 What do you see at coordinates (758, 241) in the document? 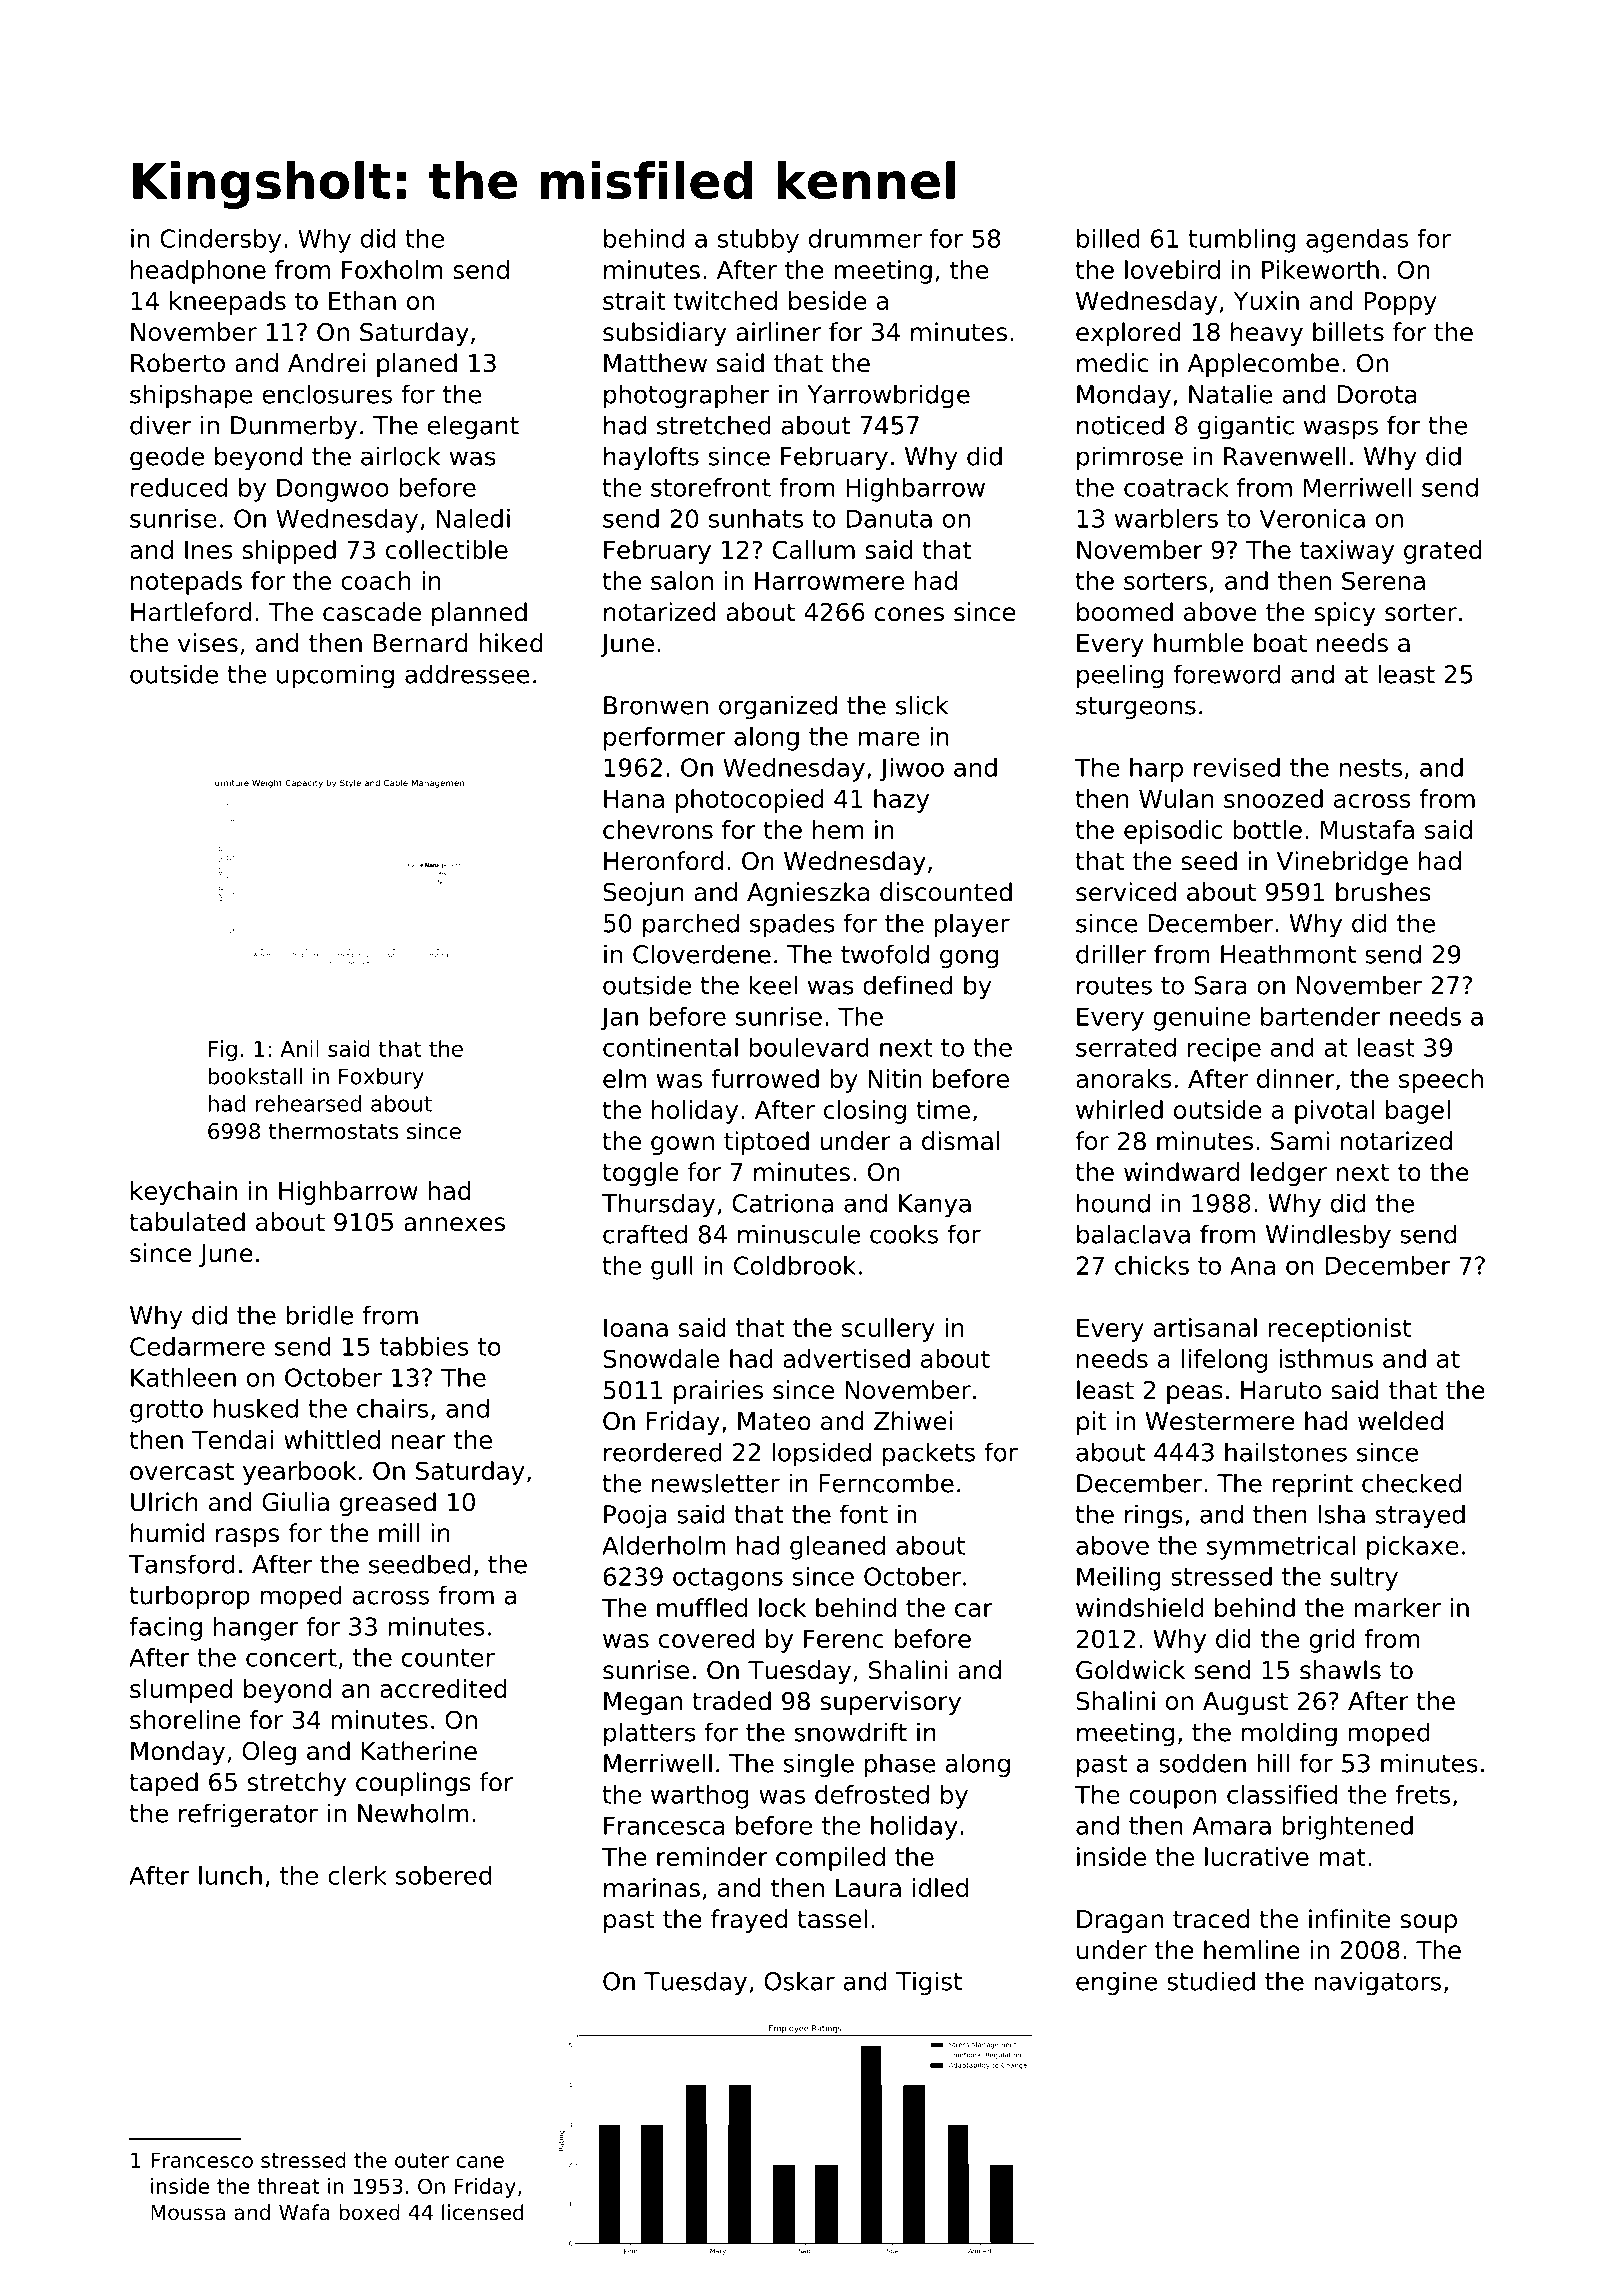
I see `stubby` at bounding box center [758, 241].
